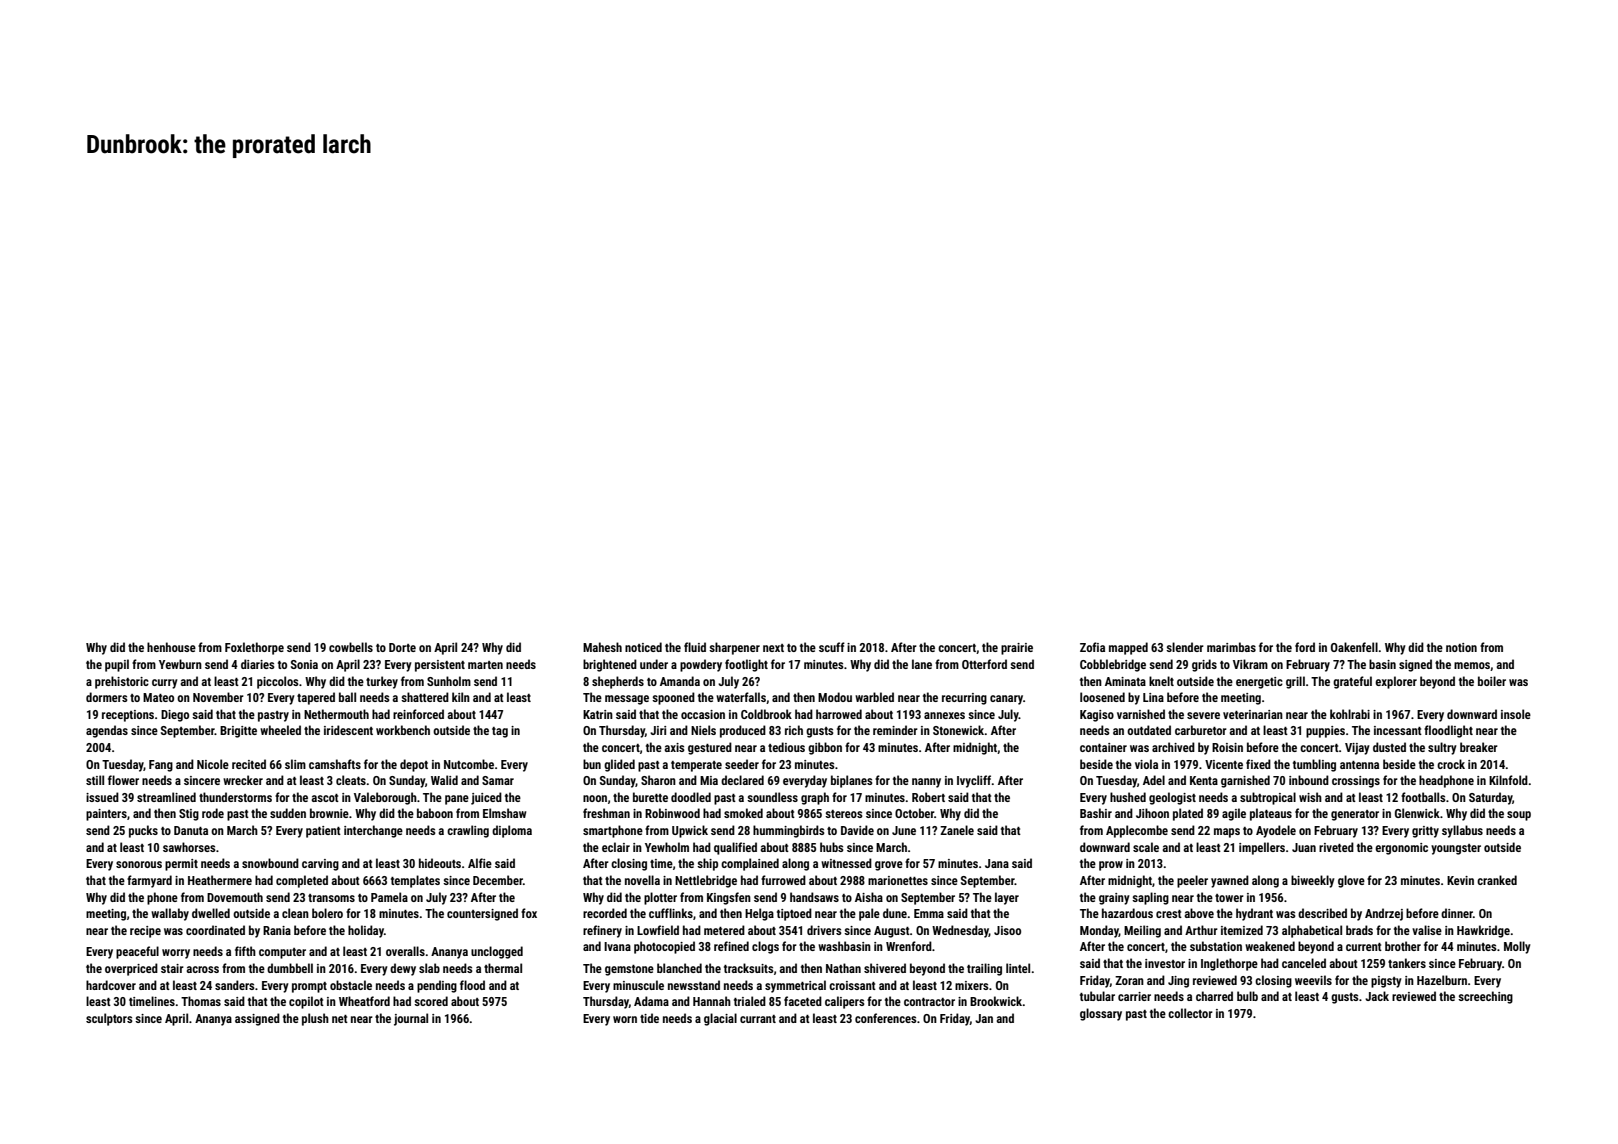 This screenshot has width=1618, height=1144. Describe the element at coordinates (440, 863) in the screenshot. I see `hideouts` at that location.
